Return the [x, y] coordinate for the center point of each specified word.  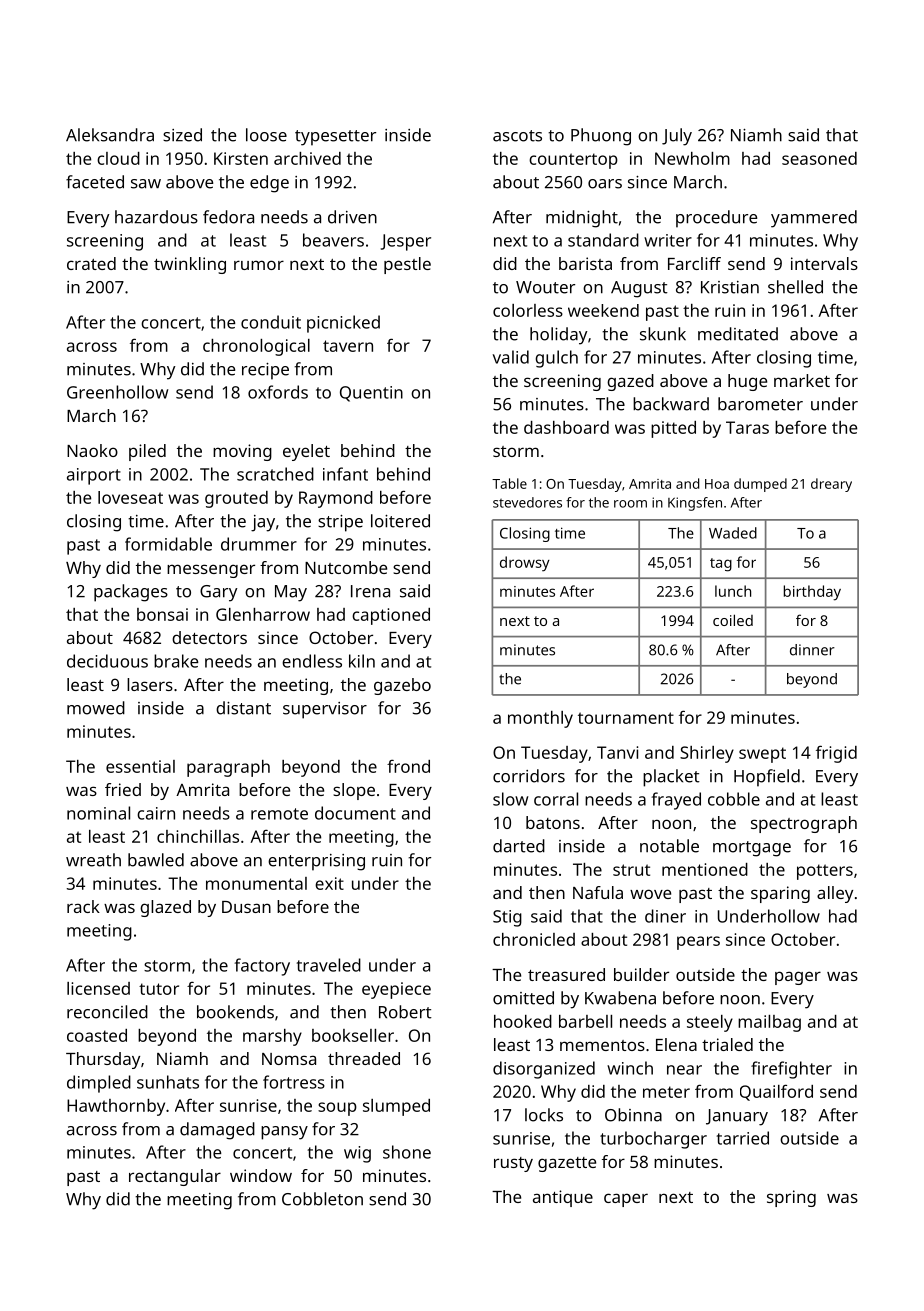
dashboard [566, 427]
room [630, 504]
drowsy [525, 564]
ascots [517, 136]
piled [147, 452]
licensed [98, 988]
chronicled [534, 939]
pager [798, 978]
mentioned [705, 869]
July [677, 137]
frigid [836, 754]
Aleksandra [110, 135]
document [355, 813]
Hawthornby [116, 1107]
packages [131, 593]
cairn [156, 813]
